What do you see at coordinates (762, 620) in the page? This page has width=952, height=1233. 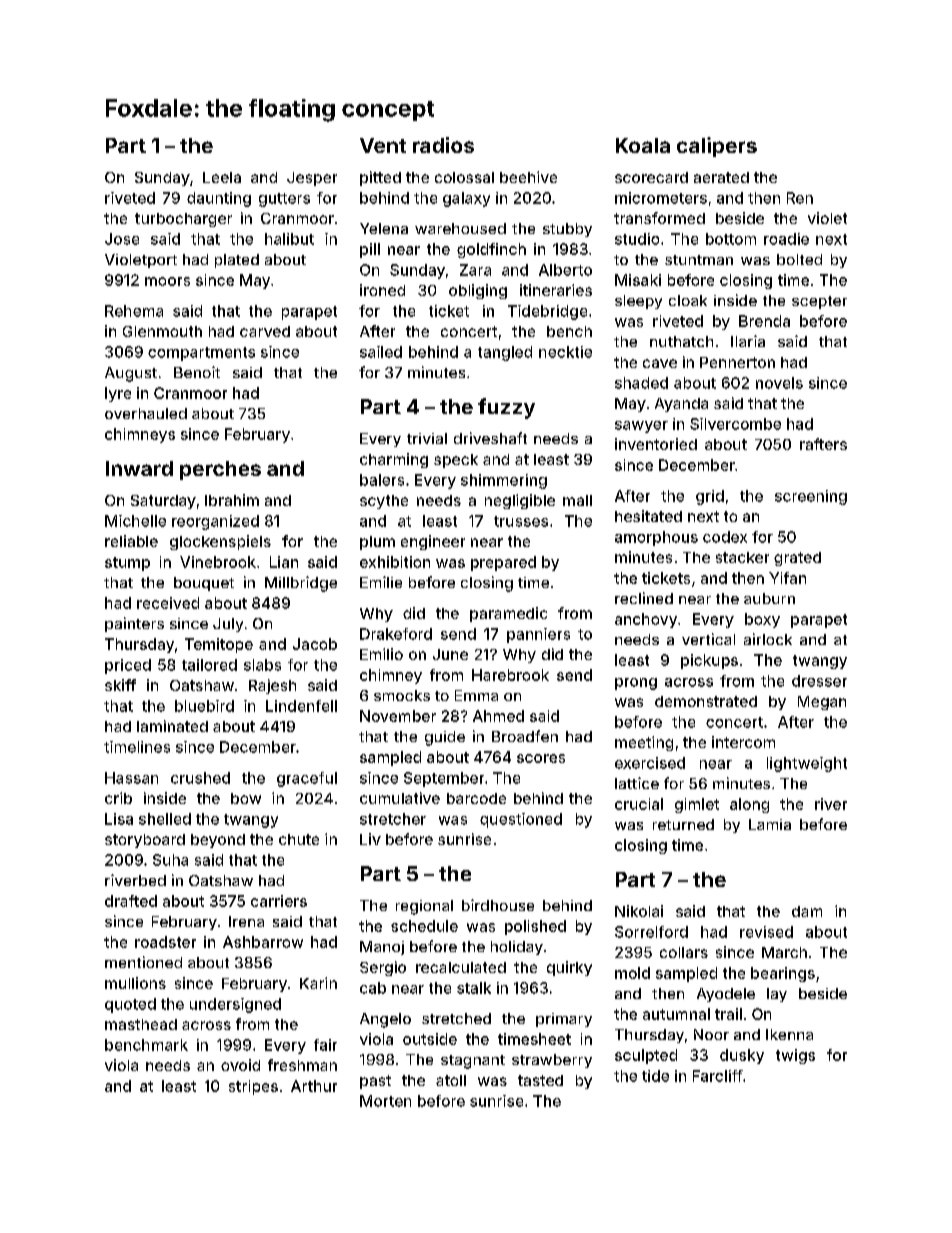 I see `boxy` at bounding box center [762, 620].
